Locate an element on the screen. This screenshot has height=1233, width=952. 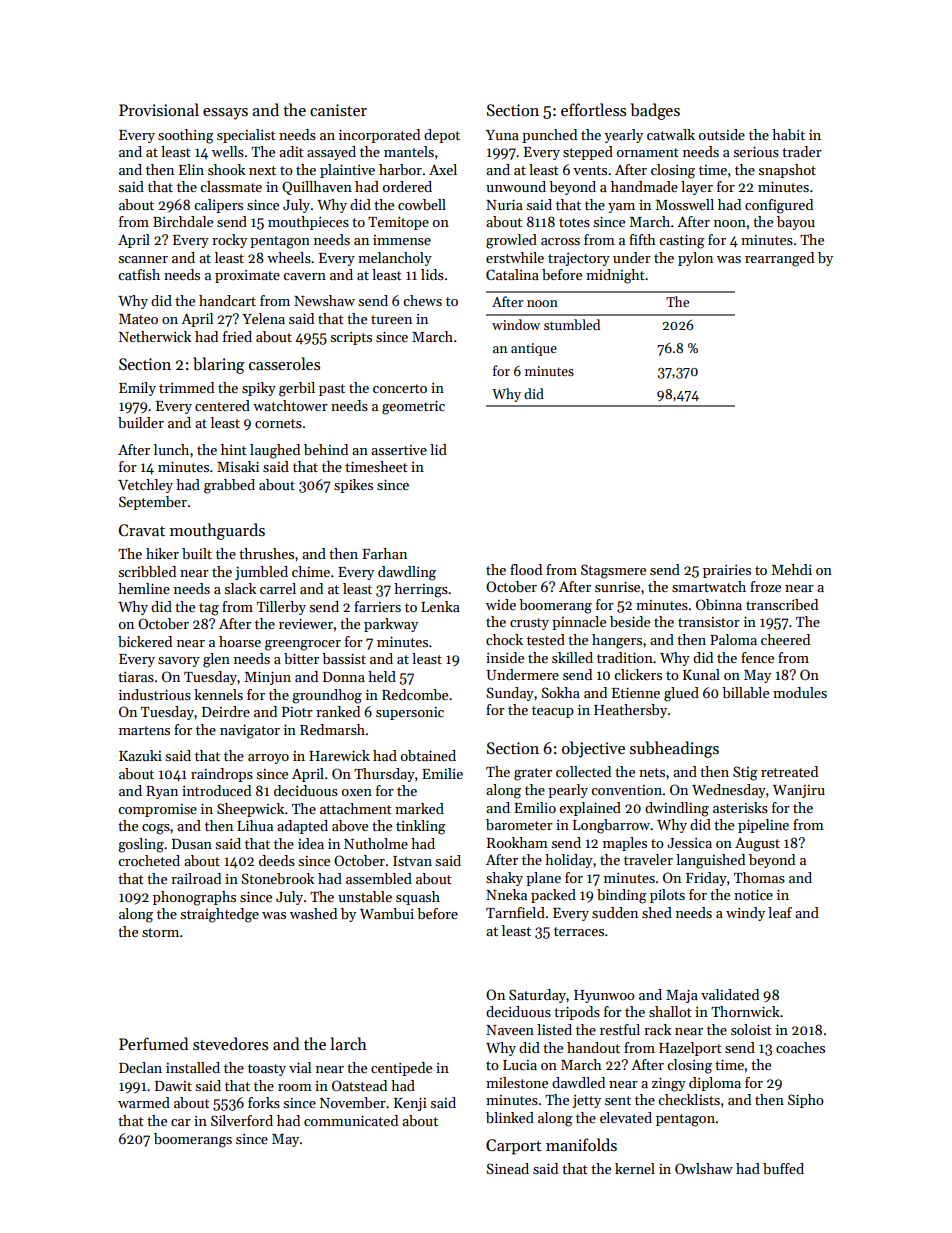
straightedge is located at coordinates (220, 915).
